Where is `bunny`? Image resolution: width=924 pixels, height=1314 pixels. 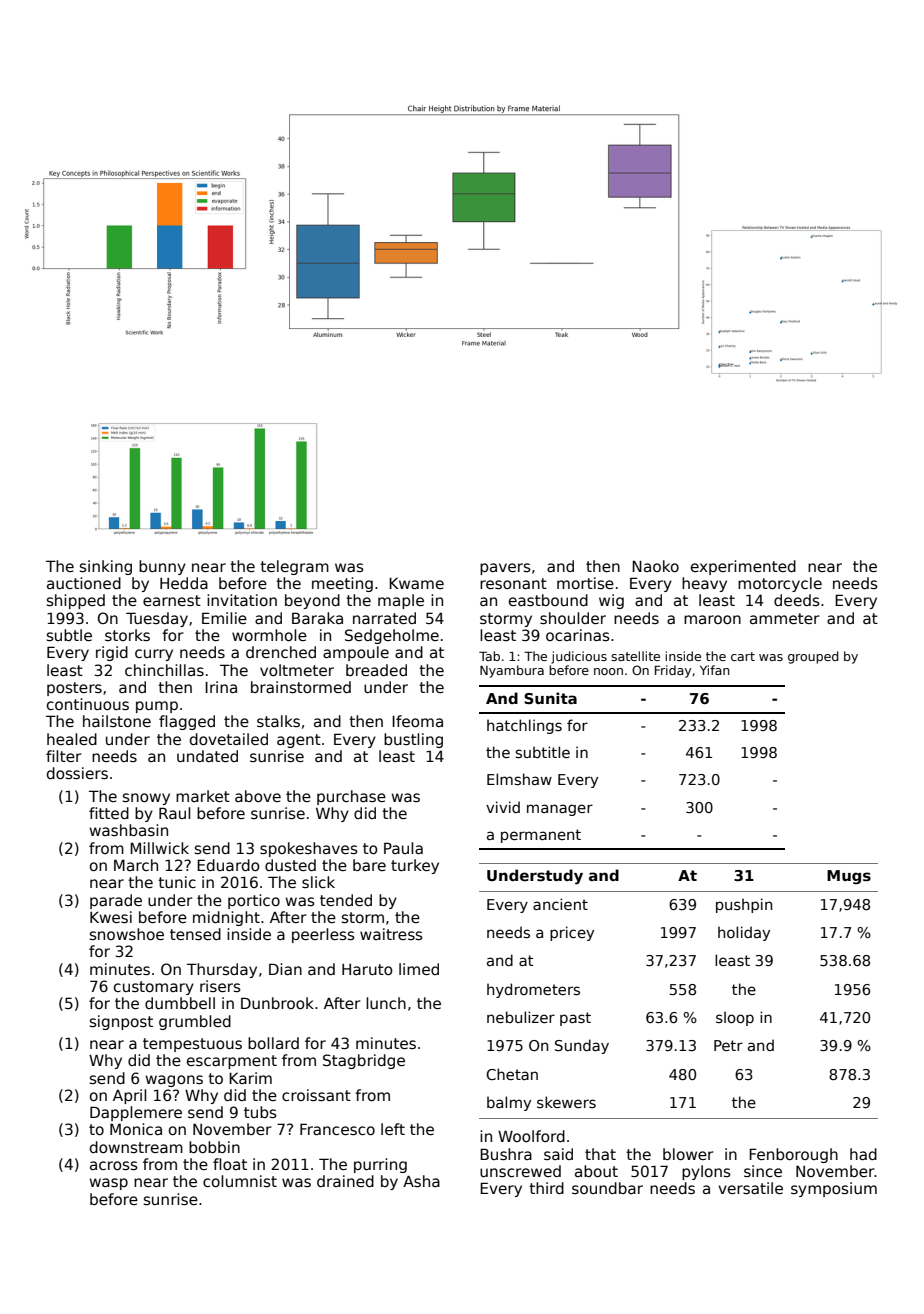 bunny is located at coordinates (162, 567).
